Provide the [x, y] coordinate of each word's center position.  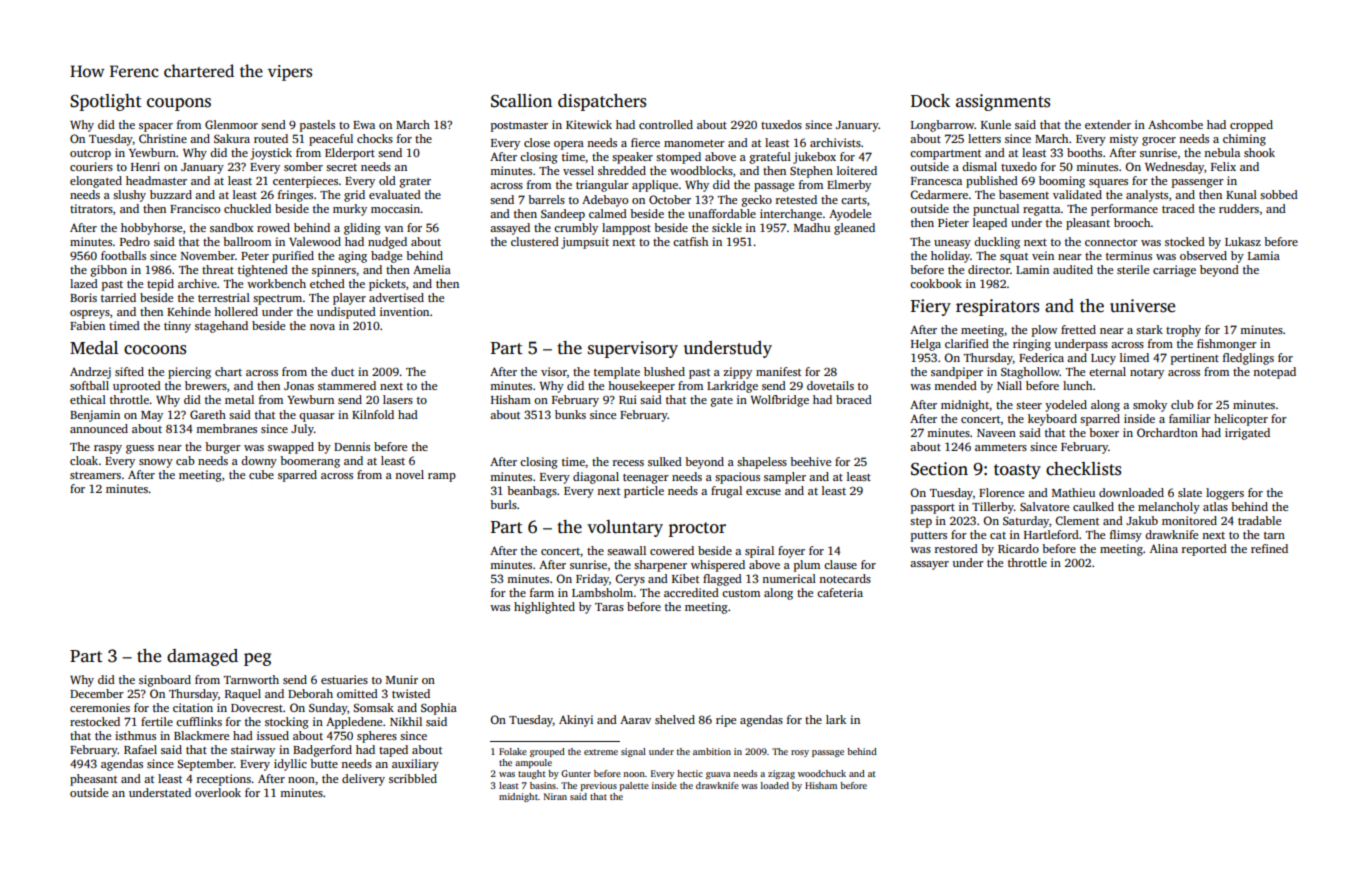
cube [261, 474]
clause [840, 564]
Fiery [931, 307]
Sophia [439, 709]
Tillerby [993, 508]
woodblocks [701, 170]
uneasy [952, 244]
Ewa [364, 125]
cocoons [155, 350]
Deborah [310, 693]
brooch [1132, 222]
